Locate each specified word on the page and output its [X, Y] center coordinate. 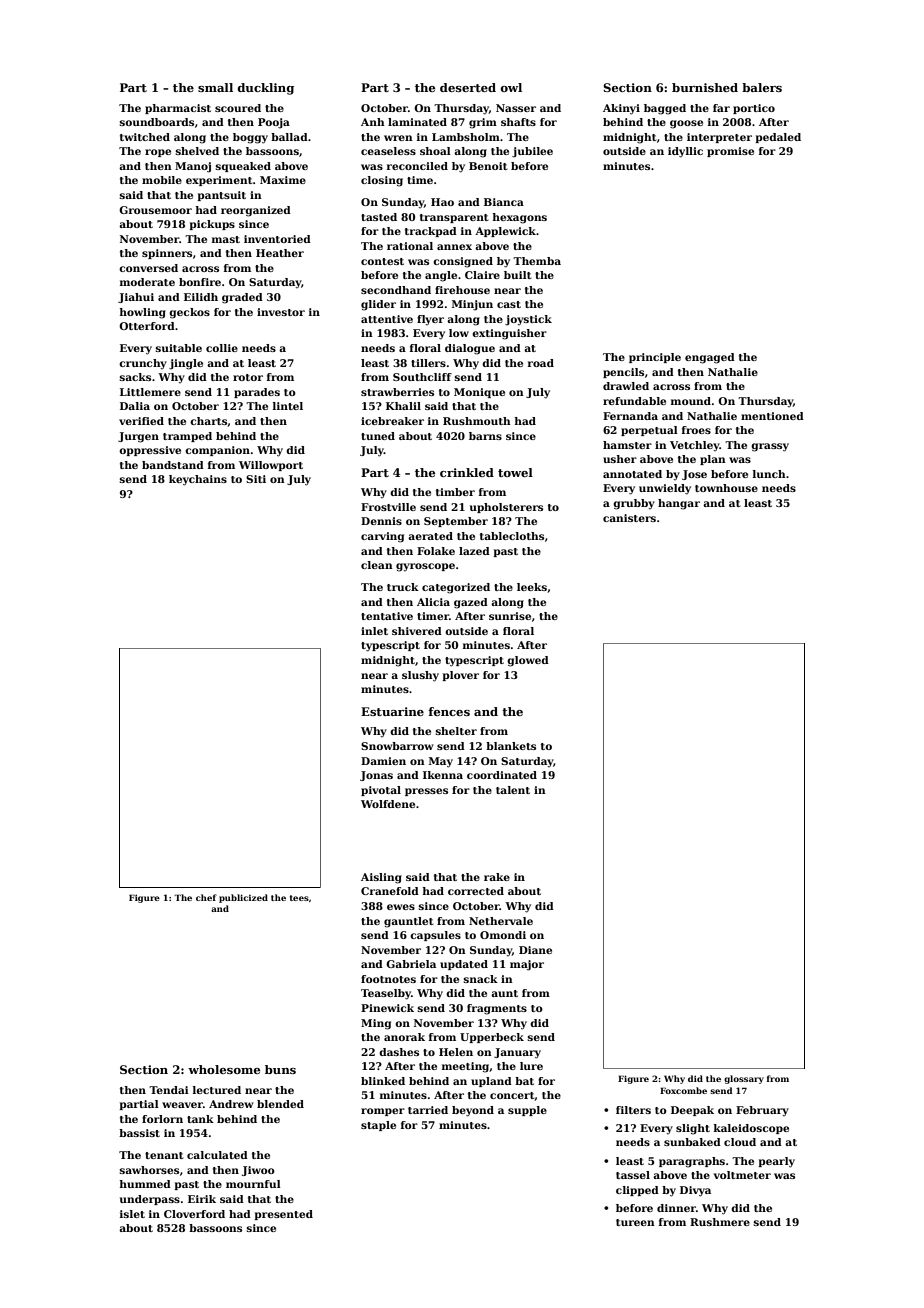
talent [513, 790]
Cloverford [194, 1214]
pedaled [778, 138]
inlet [374, 631]
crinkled [467, 472]
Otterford [147, 326]
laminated [417, 122]
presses [426, 792]
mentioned [772, 416]
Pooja [274, 123]
